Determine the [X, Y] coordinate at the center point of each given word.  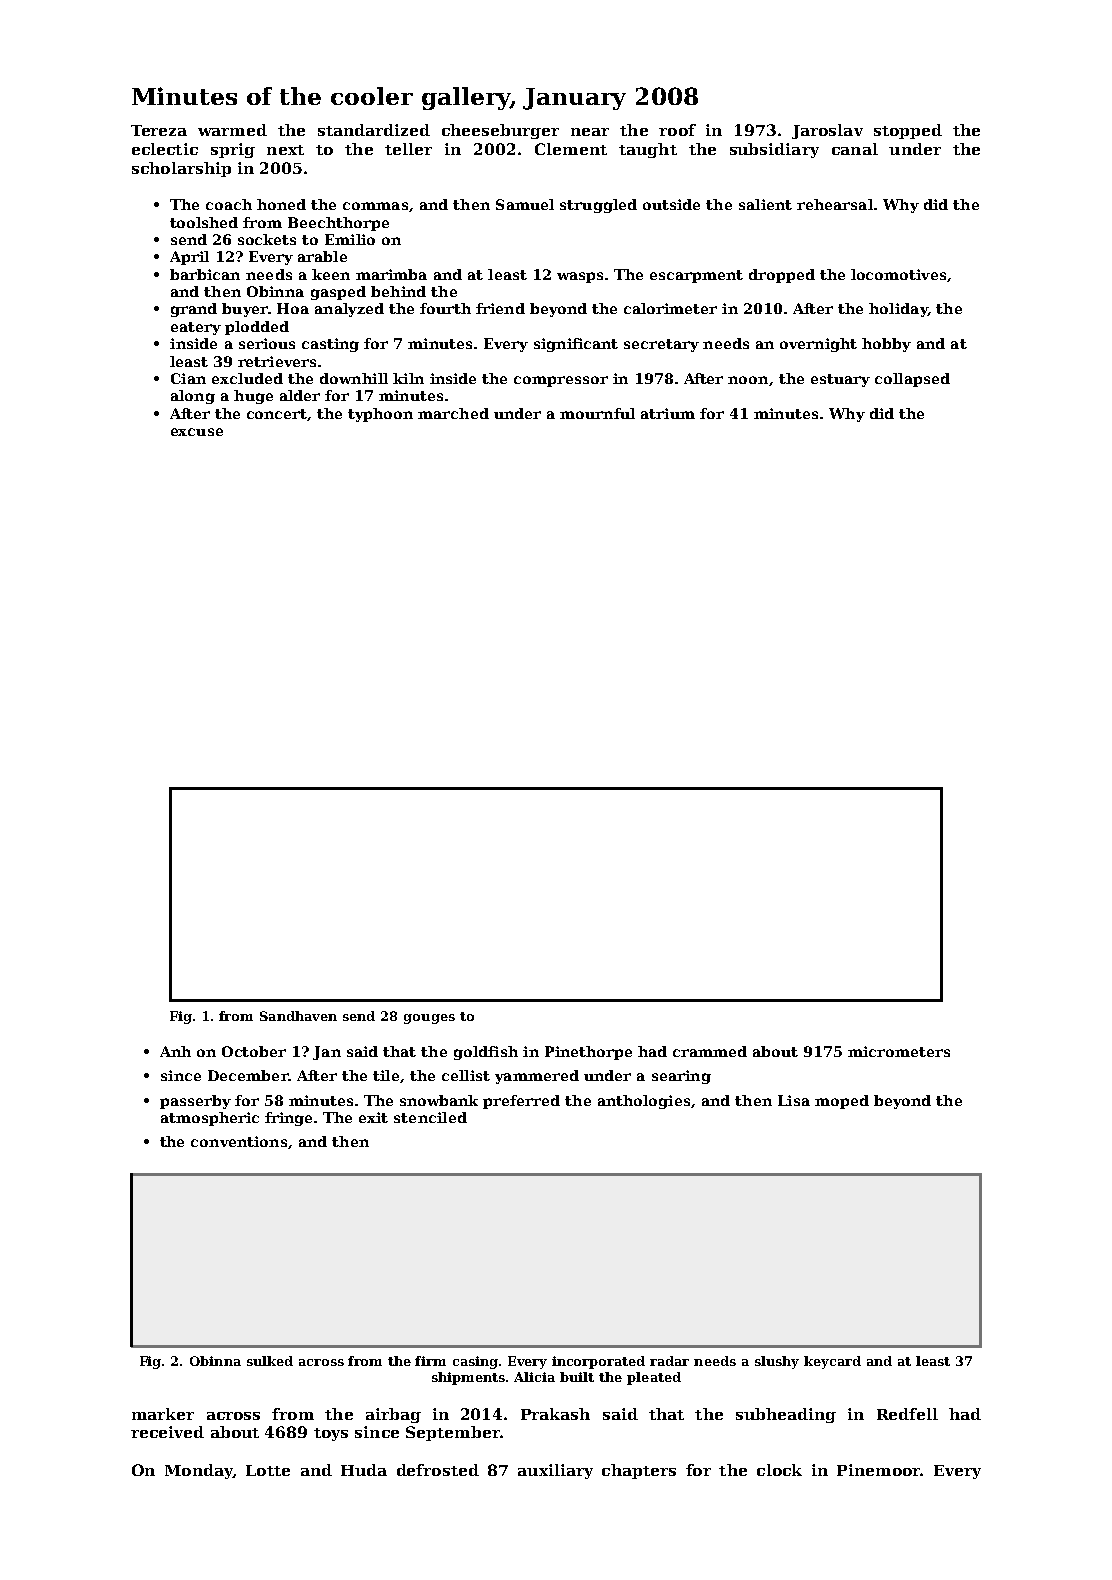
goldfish [486, 1053]
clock [779, 1470]
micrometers [899, 1051]
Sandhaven [298, 1016]
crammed [710, 1051]
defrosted [438, 1470]
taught [648, 150]
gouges [429, 1019]
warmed [232, 130]
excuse [197, 432]
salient [765, 204]
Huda [364, 1470]
